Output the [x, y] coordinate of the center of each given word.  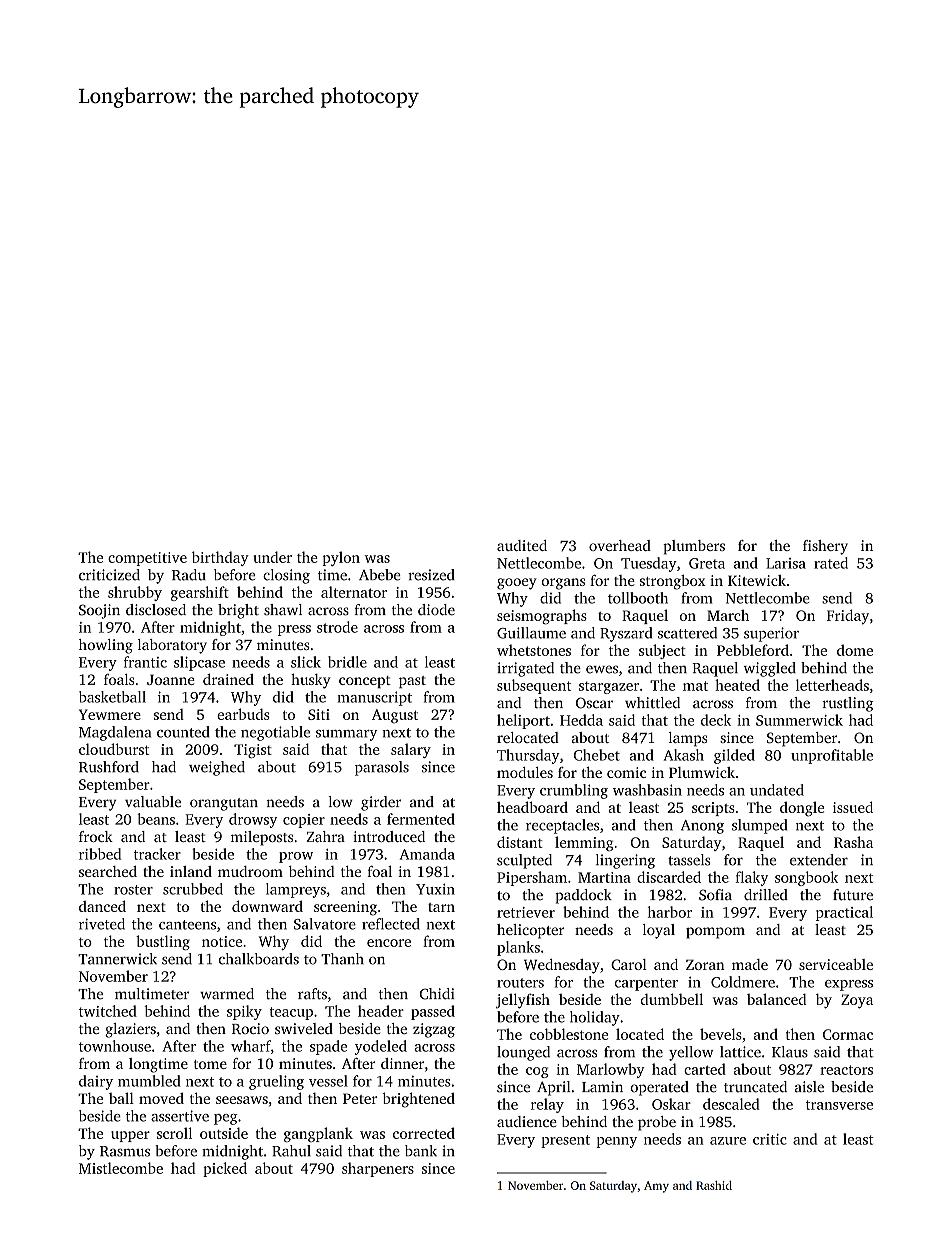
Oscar [594, 703]
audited [522, 545]
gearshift [200, 593]
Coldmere [743, 982]
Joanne [171, 679]
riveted [102, 924]
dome [855, 650]
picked [225, 1169]
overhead [620, 545]
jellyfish [523, 1001]
